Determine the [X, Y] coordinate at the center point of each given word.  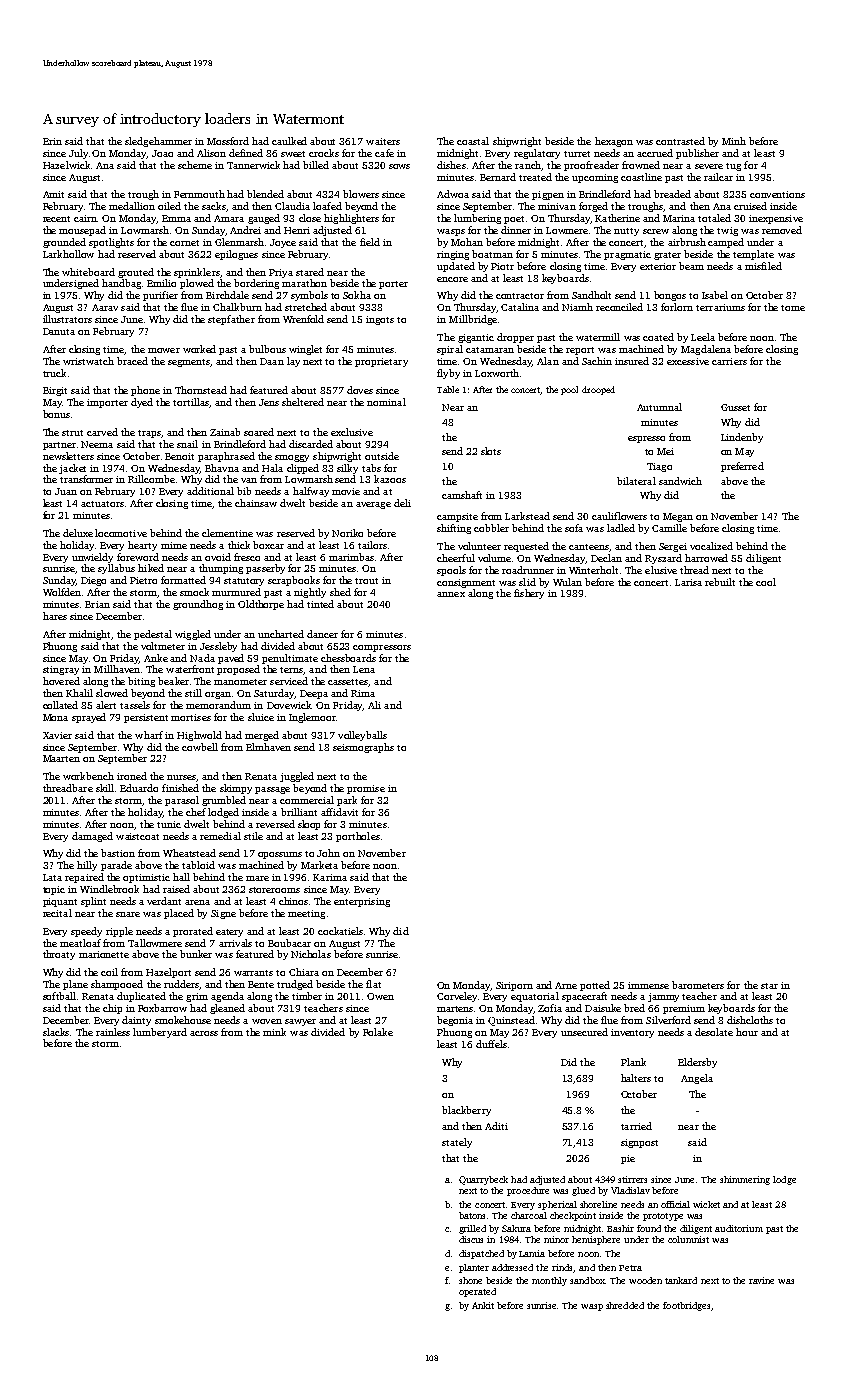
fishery [529, 594]
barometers [698, 985]
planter [474, 1268]
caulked [289, 141]
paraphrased [226, 457]
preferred [742, 467]
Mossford [228, 141]
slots [491, 451]
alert [106, 705]
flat [373, 984]
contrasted [680, 141]
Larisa [688, 582]
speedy [86, 932]
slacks [56, 1032]
